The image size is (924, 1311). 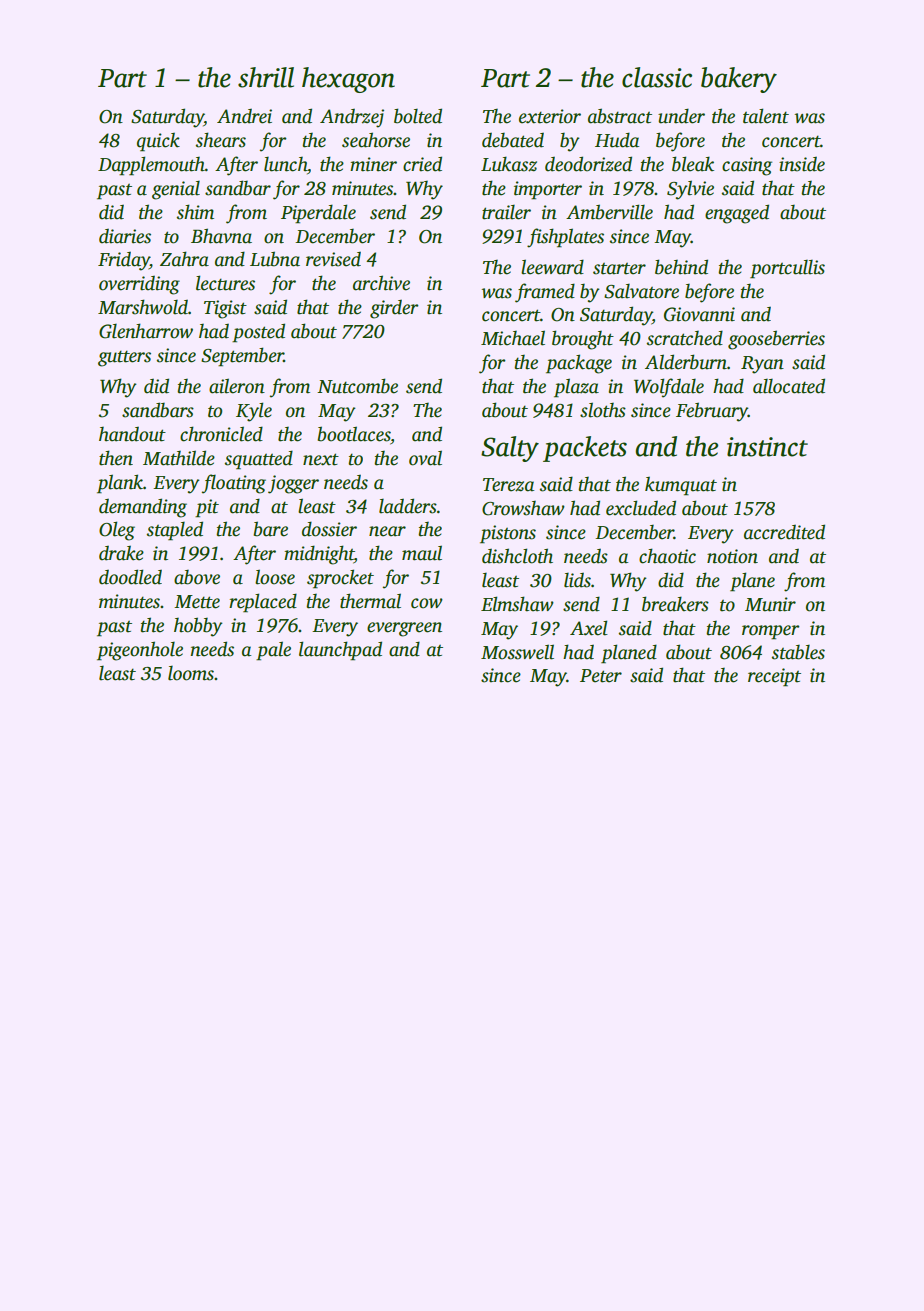 What do you see at coordinates (373, 164) in the page?
I see `miner` at bounding box center [373, 164].
